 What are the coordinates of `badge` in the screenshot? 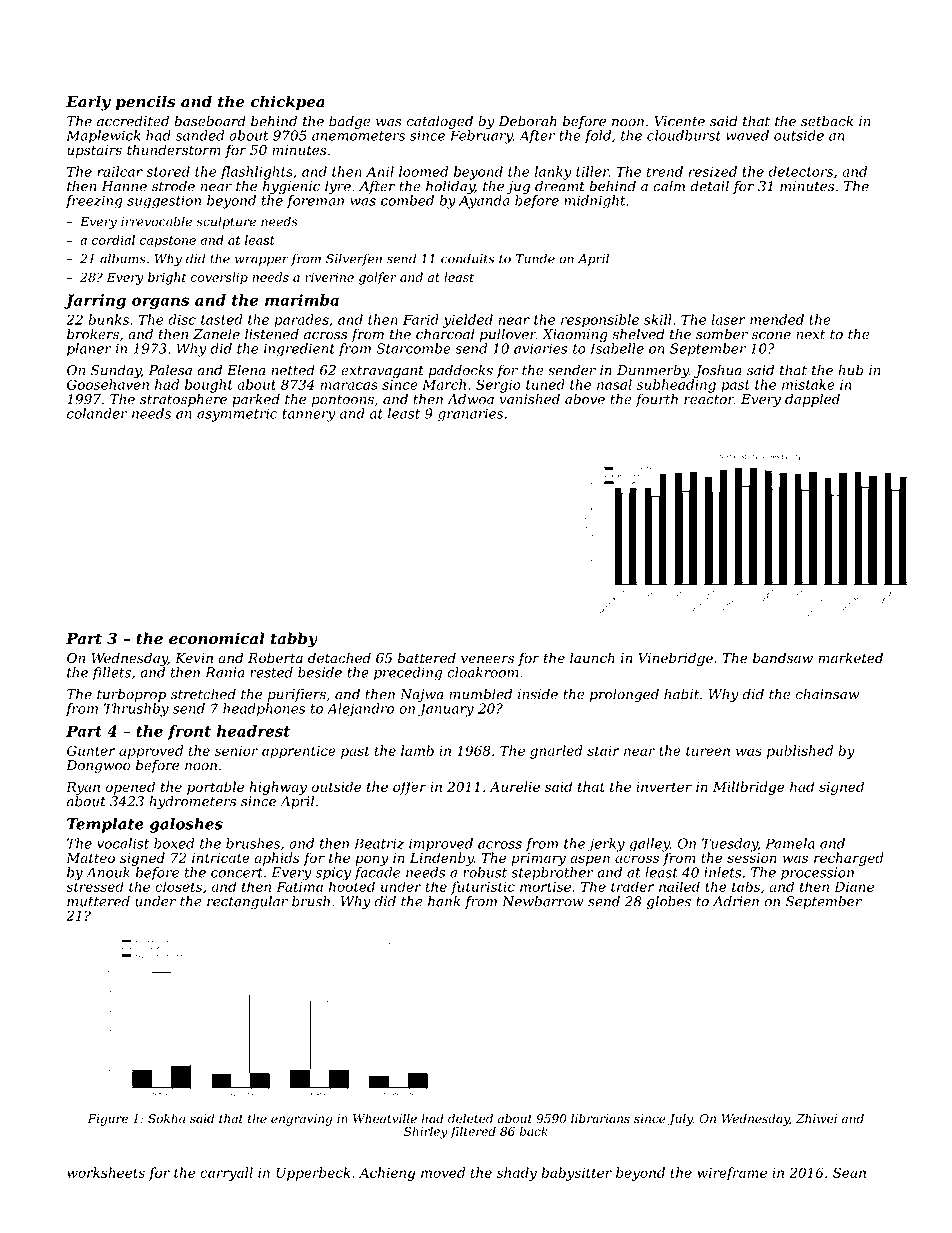 It's located at (350, 122).
